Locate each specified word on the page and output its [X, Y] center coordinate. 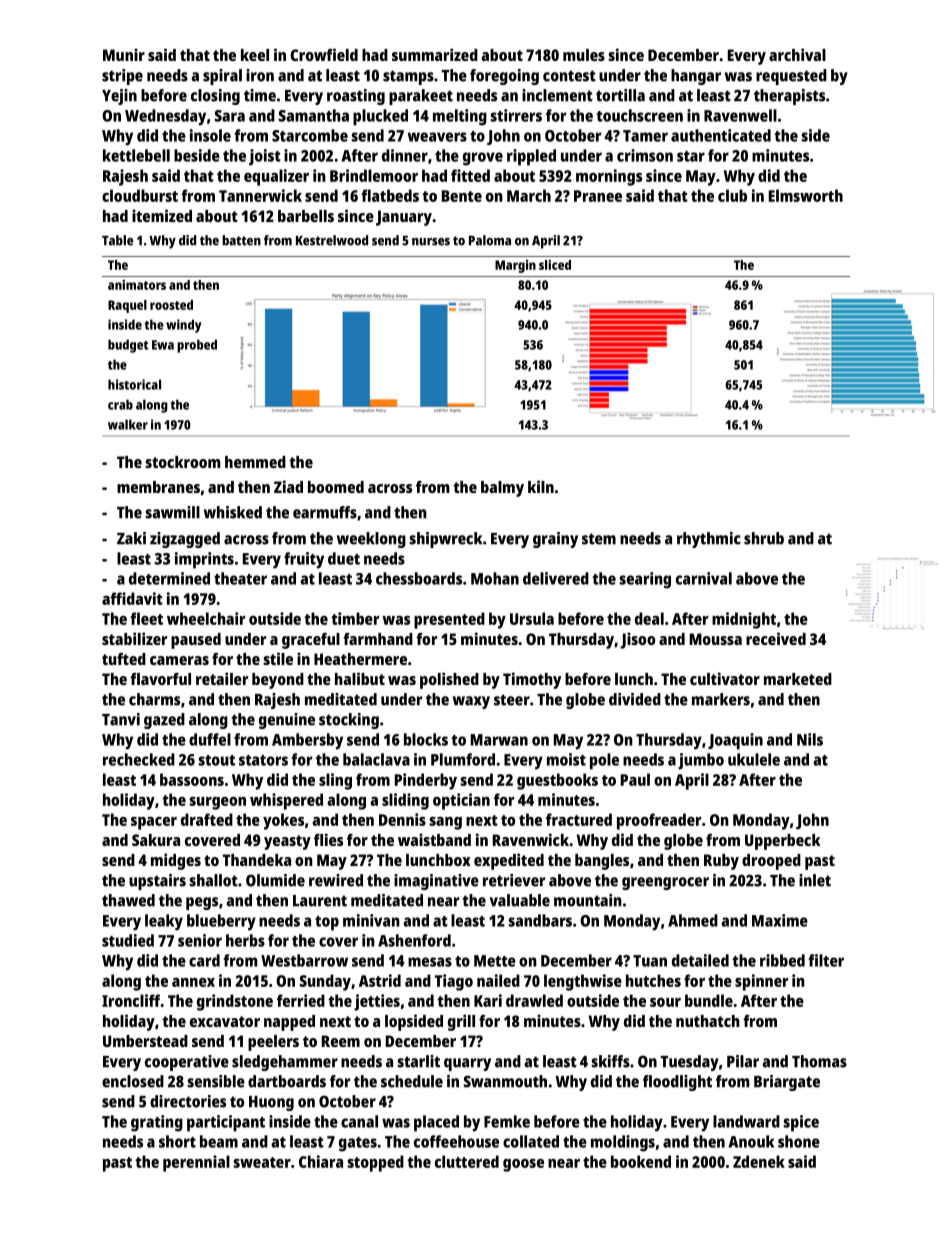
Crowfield [324, 54]
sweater [262, 1162]
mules [584, 55]
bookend [641, 1161]
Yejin [119, 97]
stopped [375, 1163]
